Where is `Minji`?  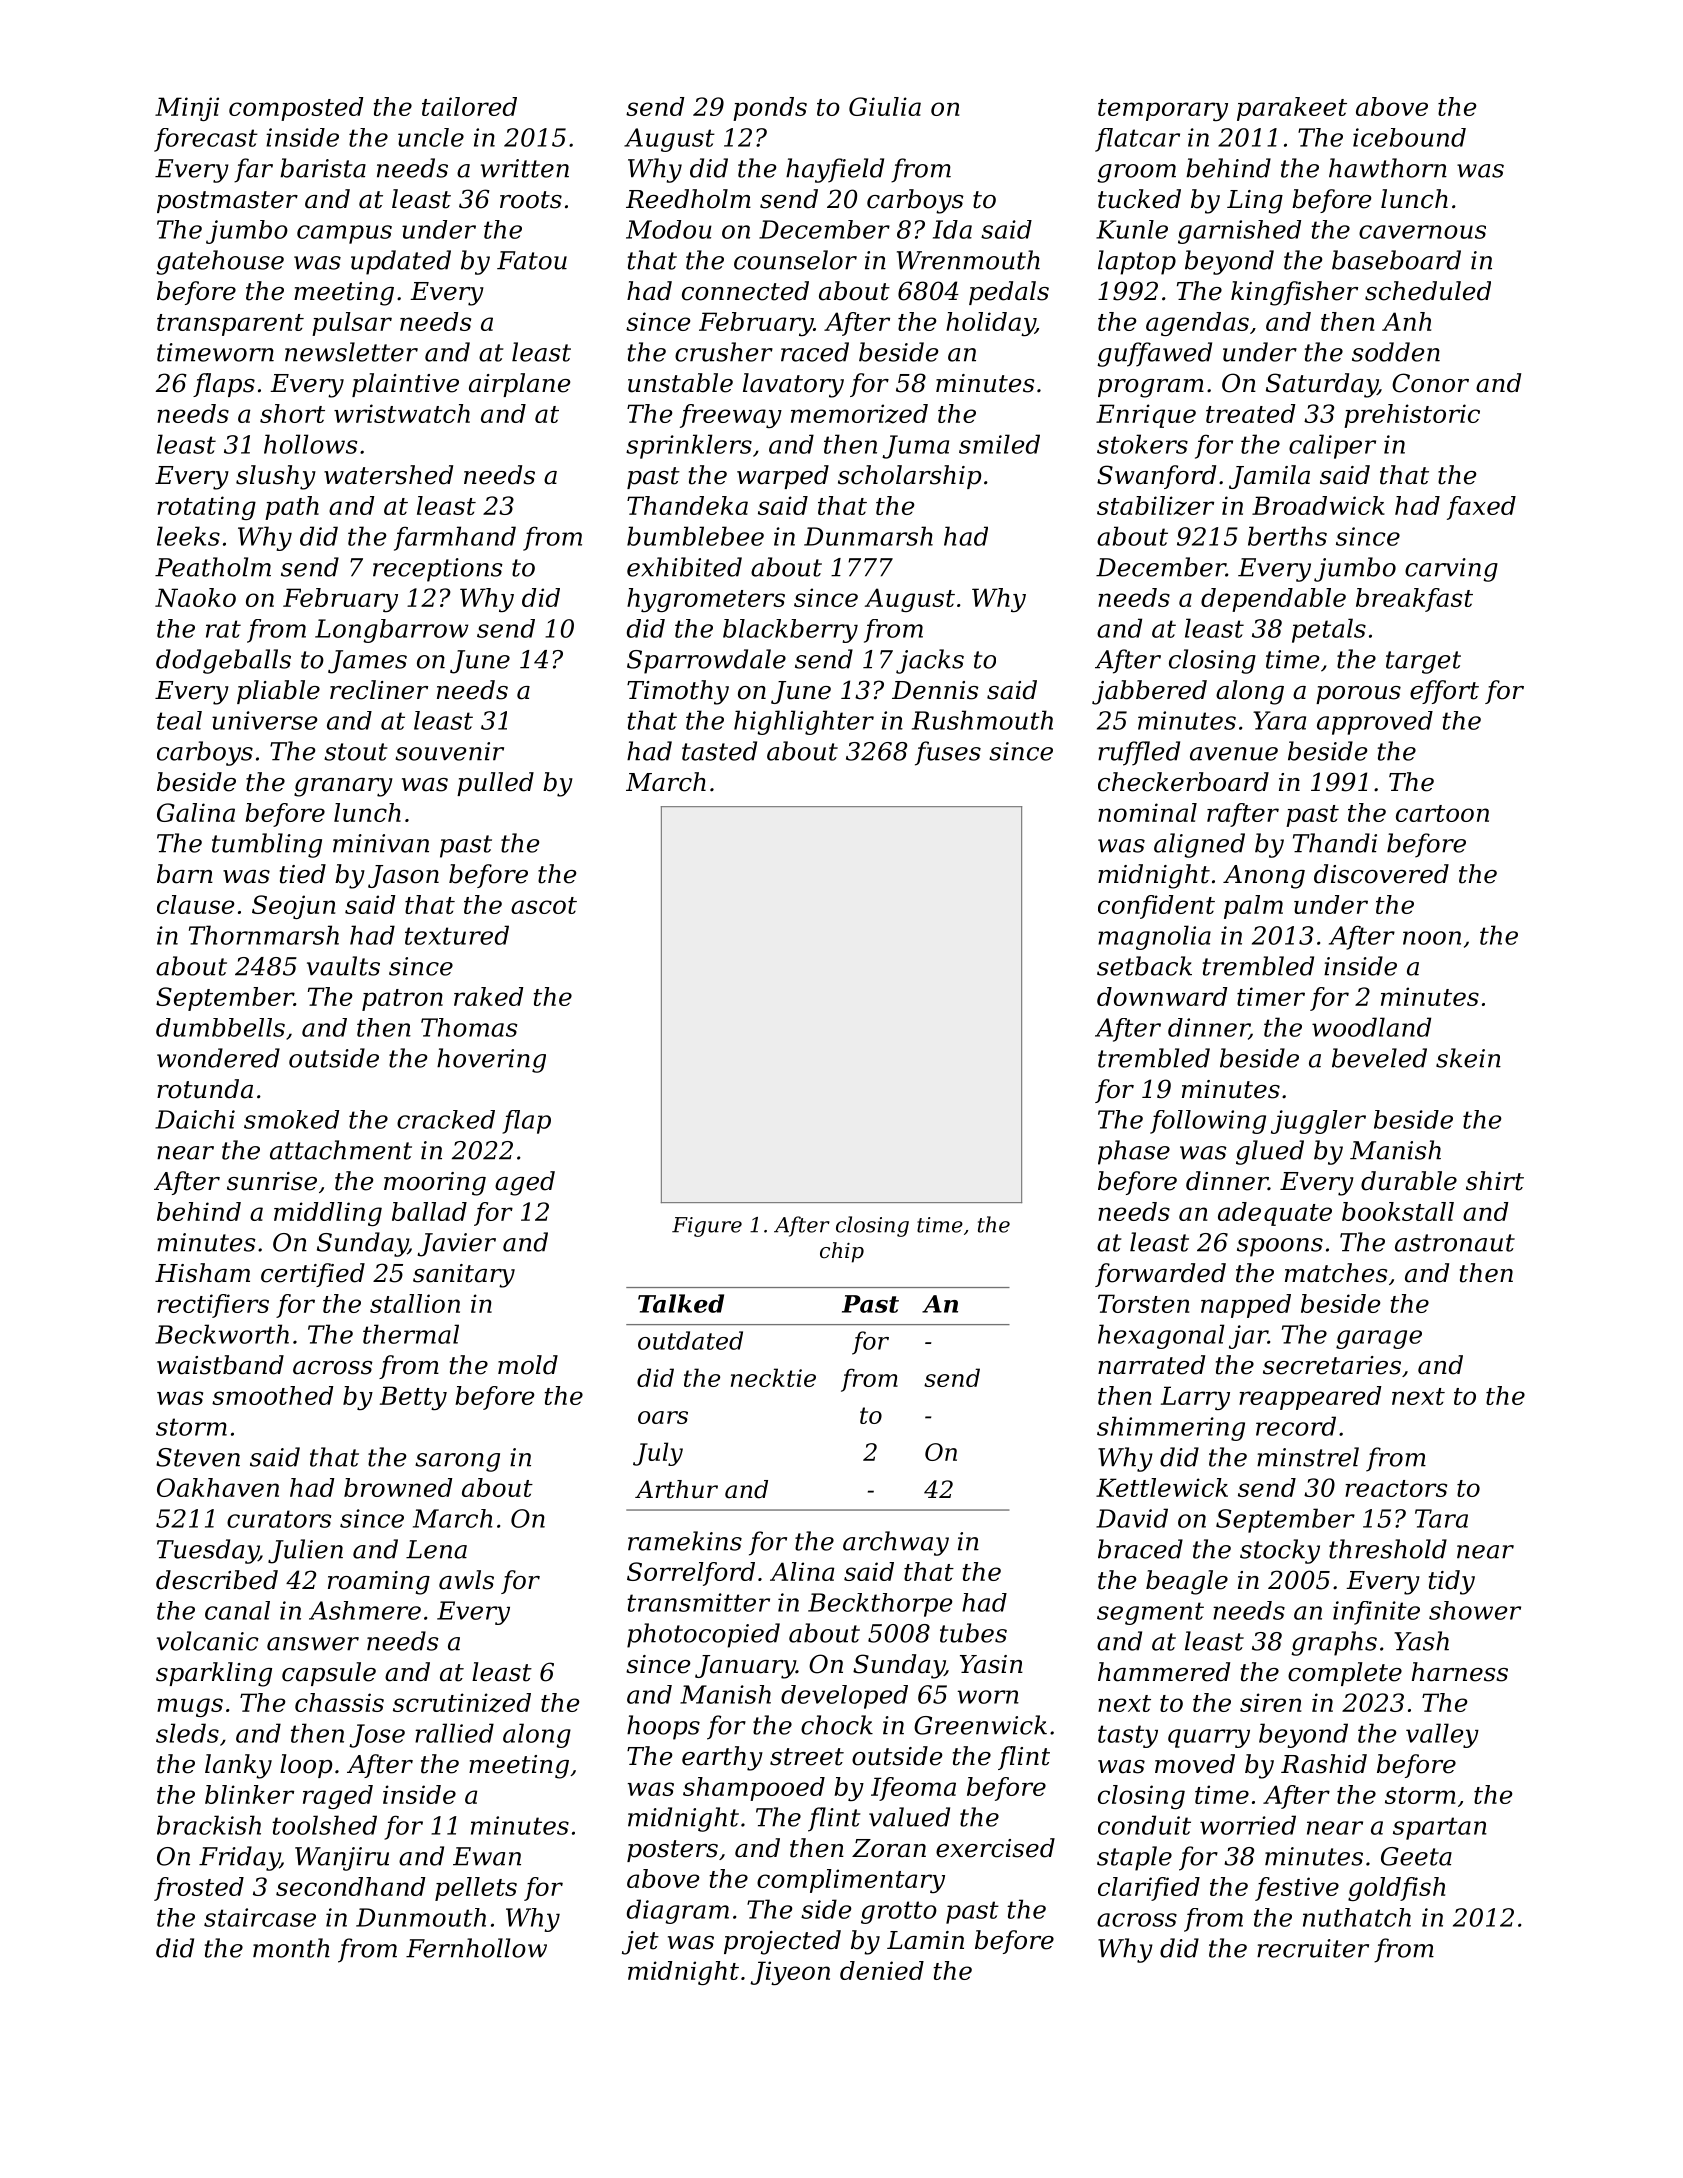 Minji is located at coordinates (187, 109).
